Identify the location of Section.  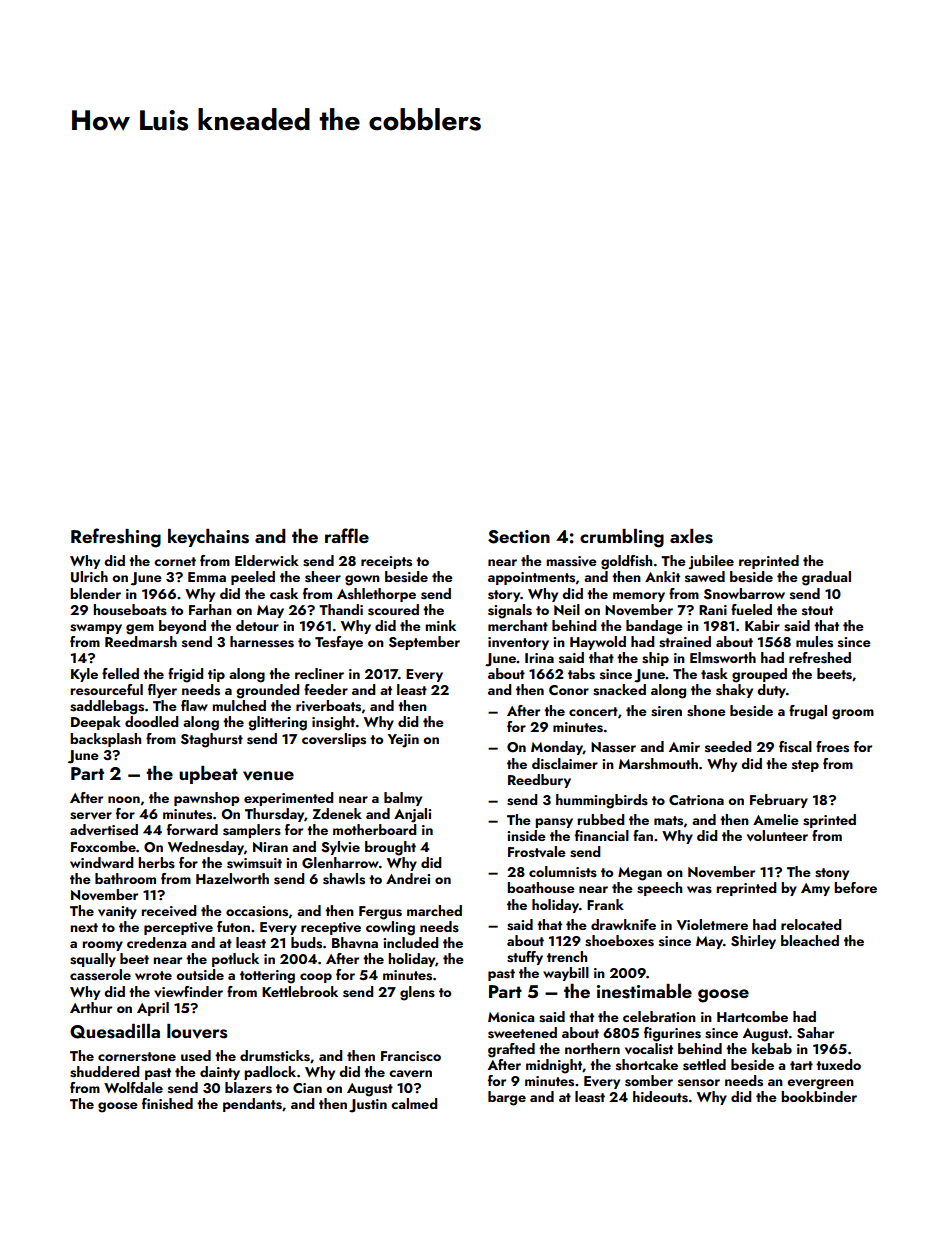
(519, 537).
